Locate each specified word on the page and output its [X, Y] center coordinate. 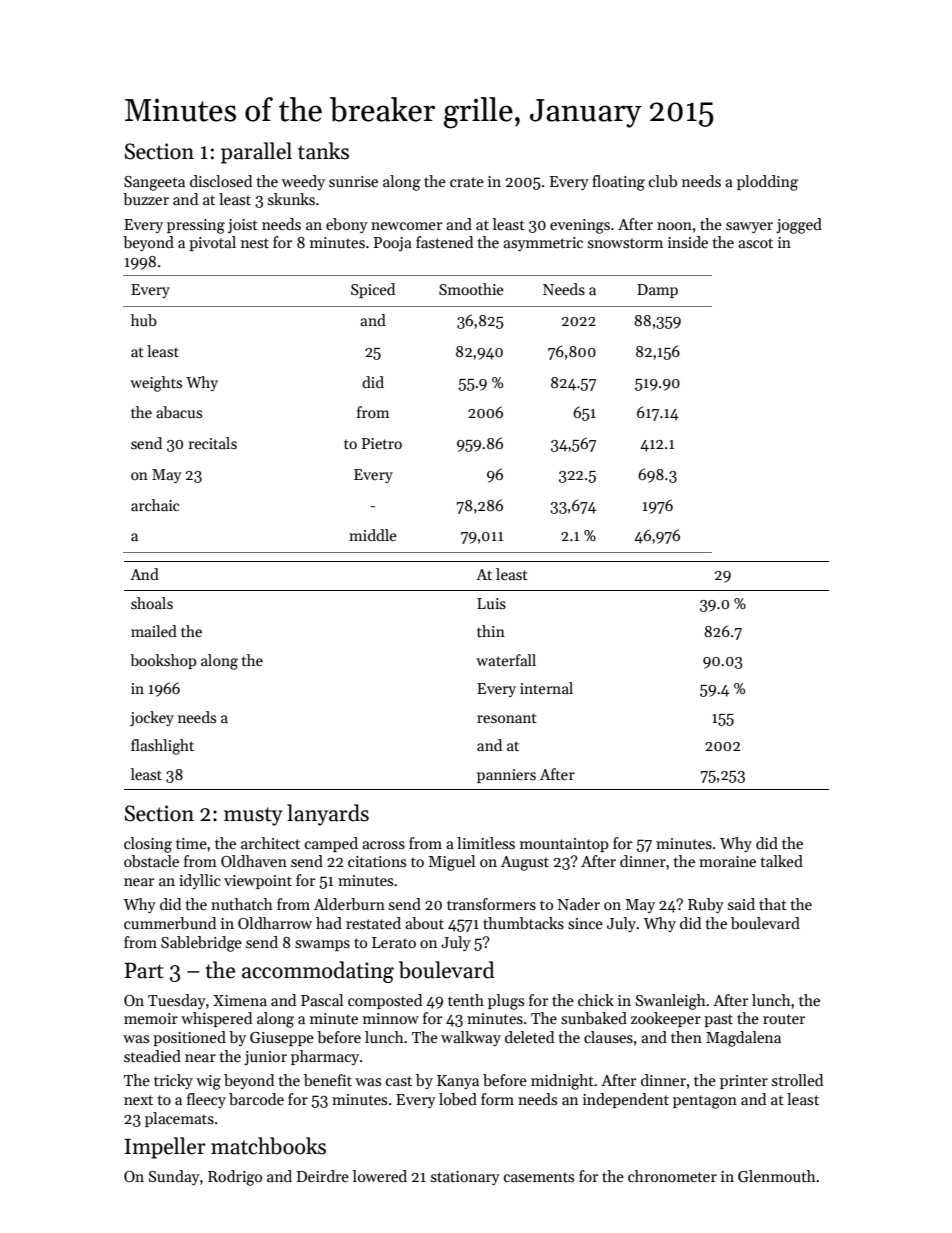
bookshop [163, 661]
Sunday [174, 1177]
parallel [256, 153]
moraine [727, 861]
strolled [797, 1080]
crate [467, 182]
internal [546, 688]
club [663, 181]
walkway [471, 1038]
